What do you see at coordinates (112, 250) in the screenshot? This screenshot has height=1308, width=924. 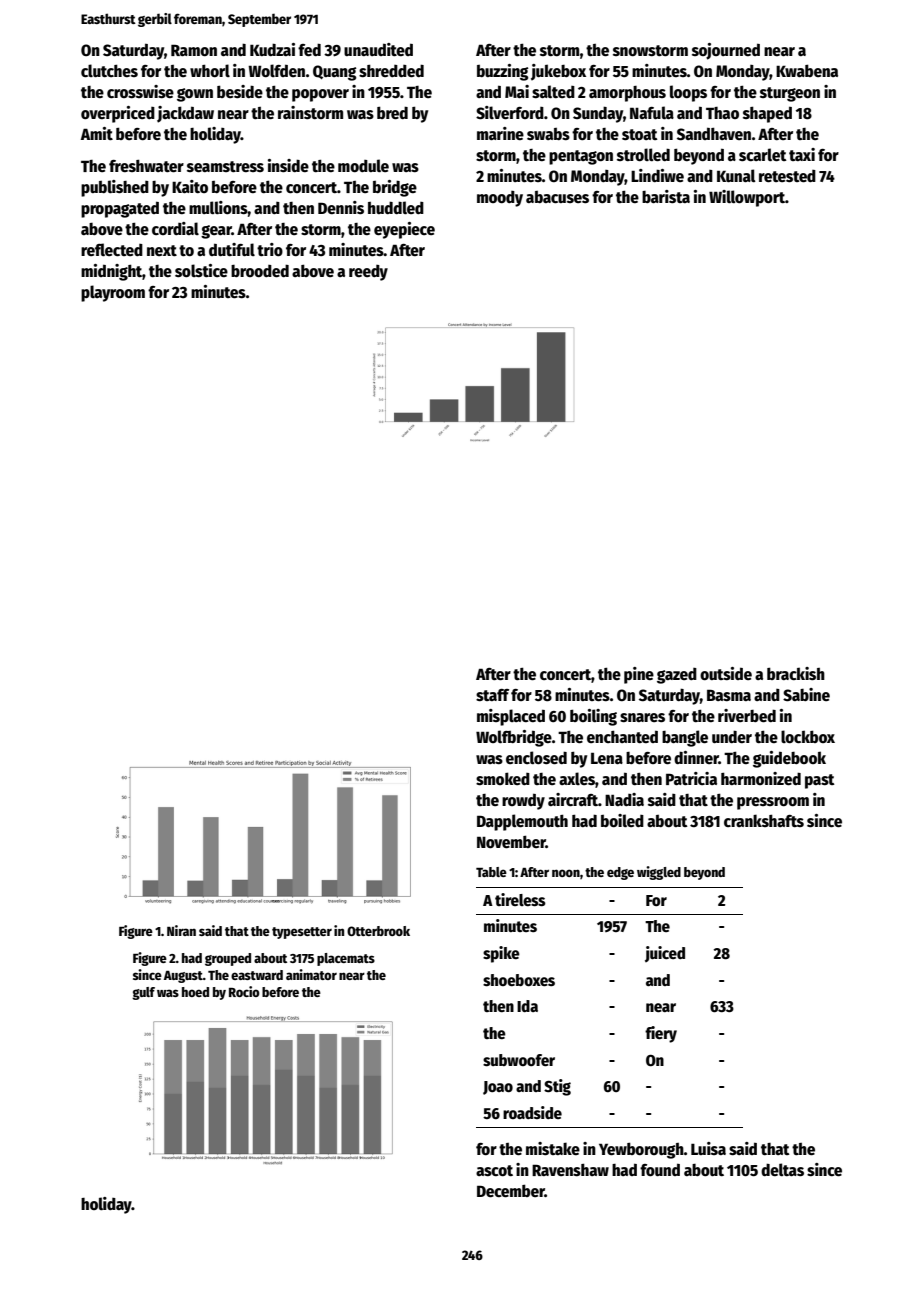 I see `reflected` at bounding box center [112, 250].
